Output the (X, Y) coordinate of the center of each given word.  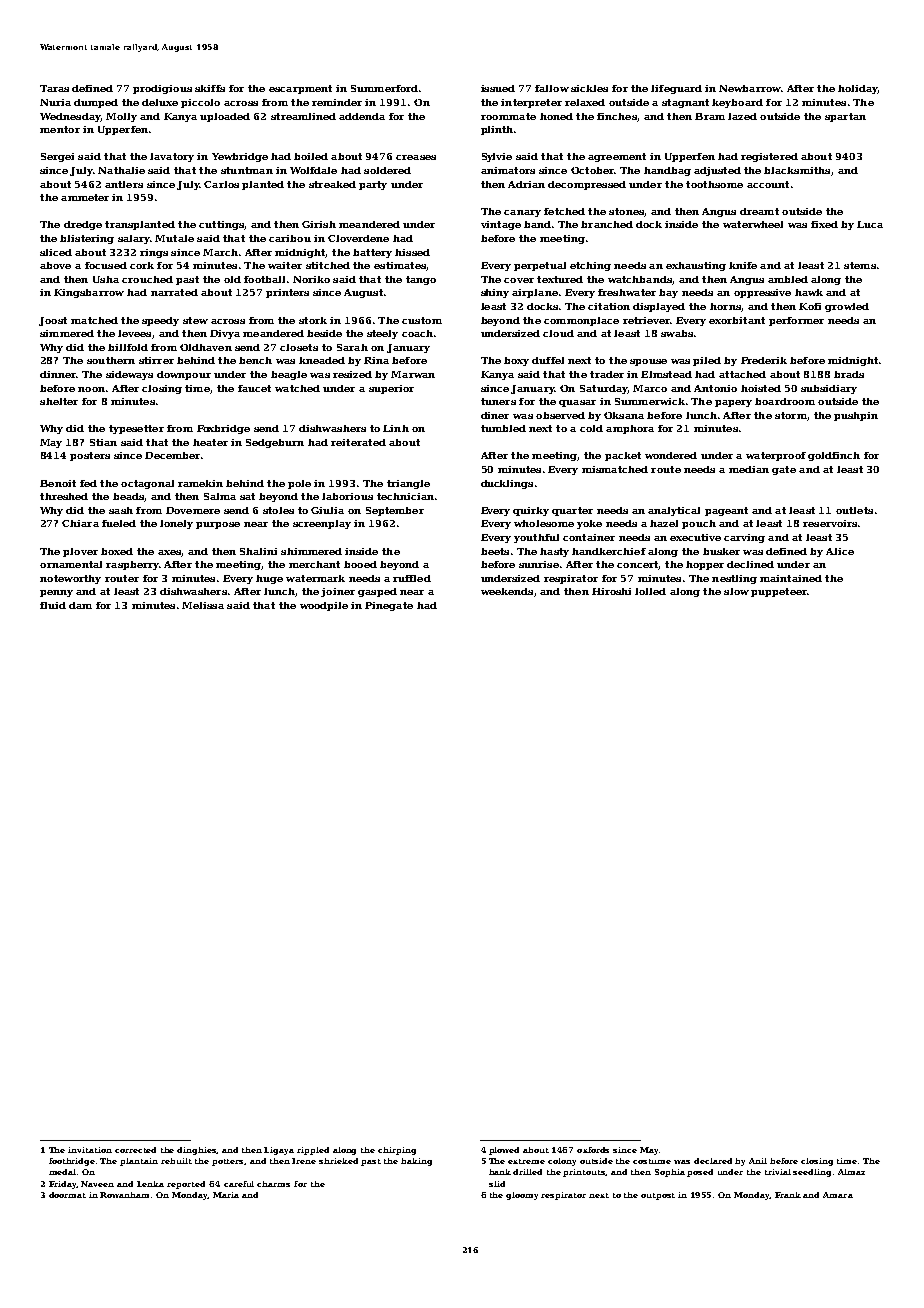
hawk (809, 292)
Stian (103, 442)
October (592, 170)
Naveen (97, 1184)
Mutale (174, 238)
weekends (507, 591)
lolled (650, 591)
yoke (589, 524)
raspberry (132, 565)
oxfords (593, 1150)
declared (713, 1161)
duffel (548, 360)
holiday (858, 89)
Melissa (203, 605)
